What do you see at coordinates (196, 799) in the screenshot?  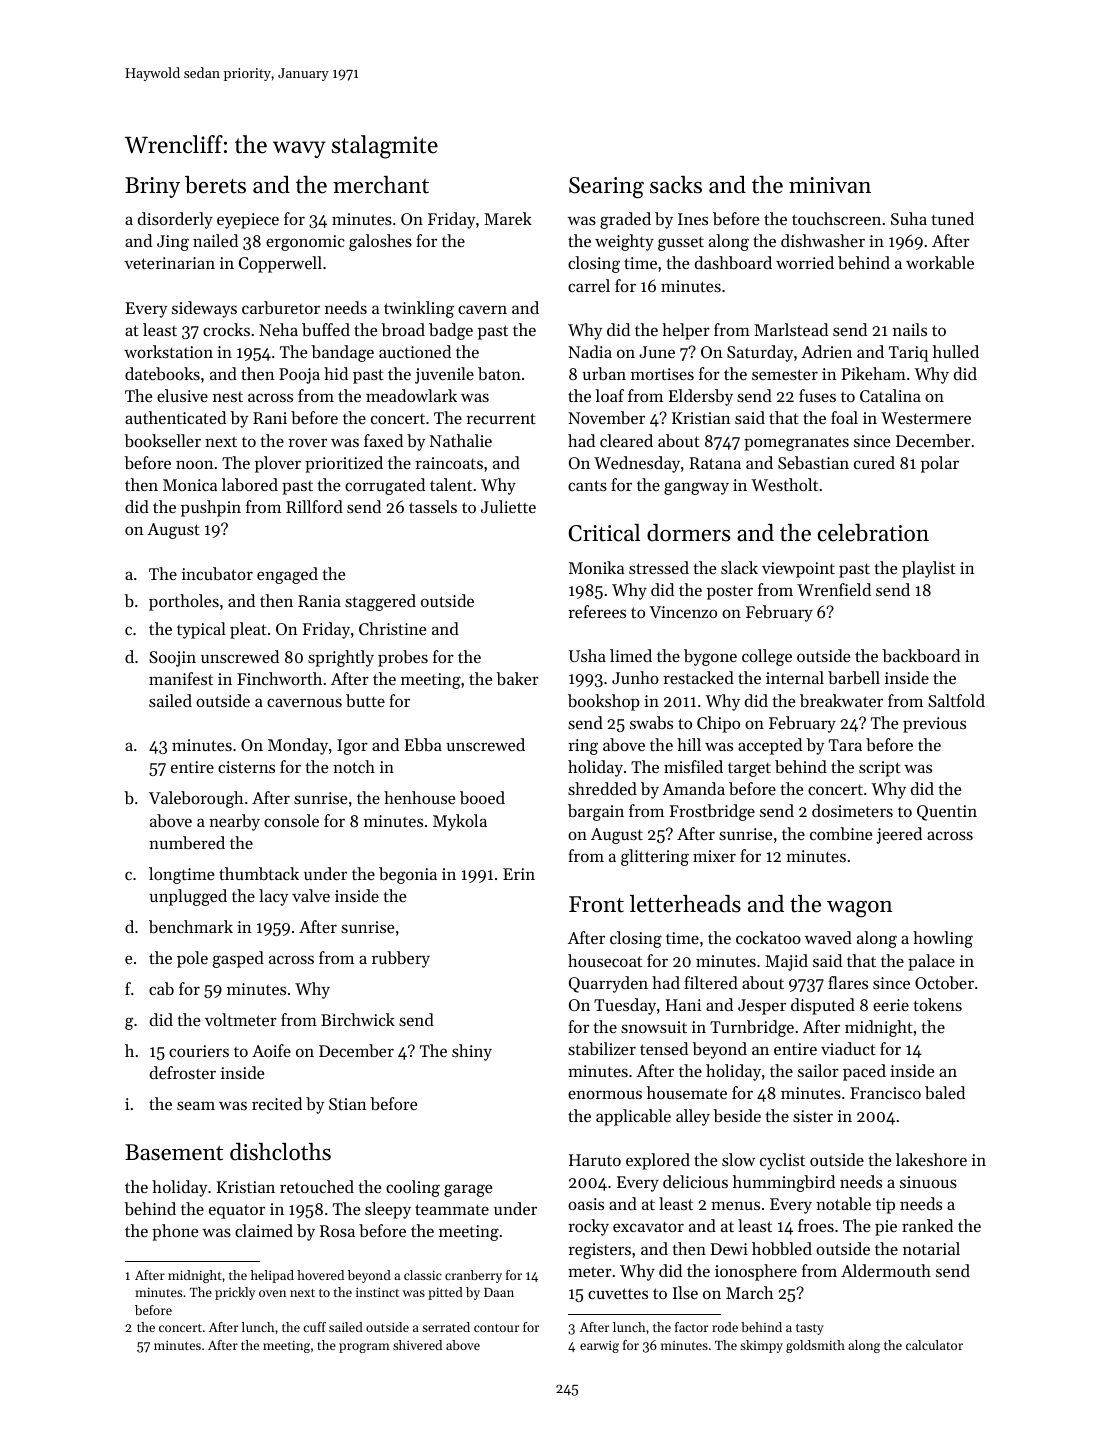 I see `Valeborough` at bounding box center [196, 799].
